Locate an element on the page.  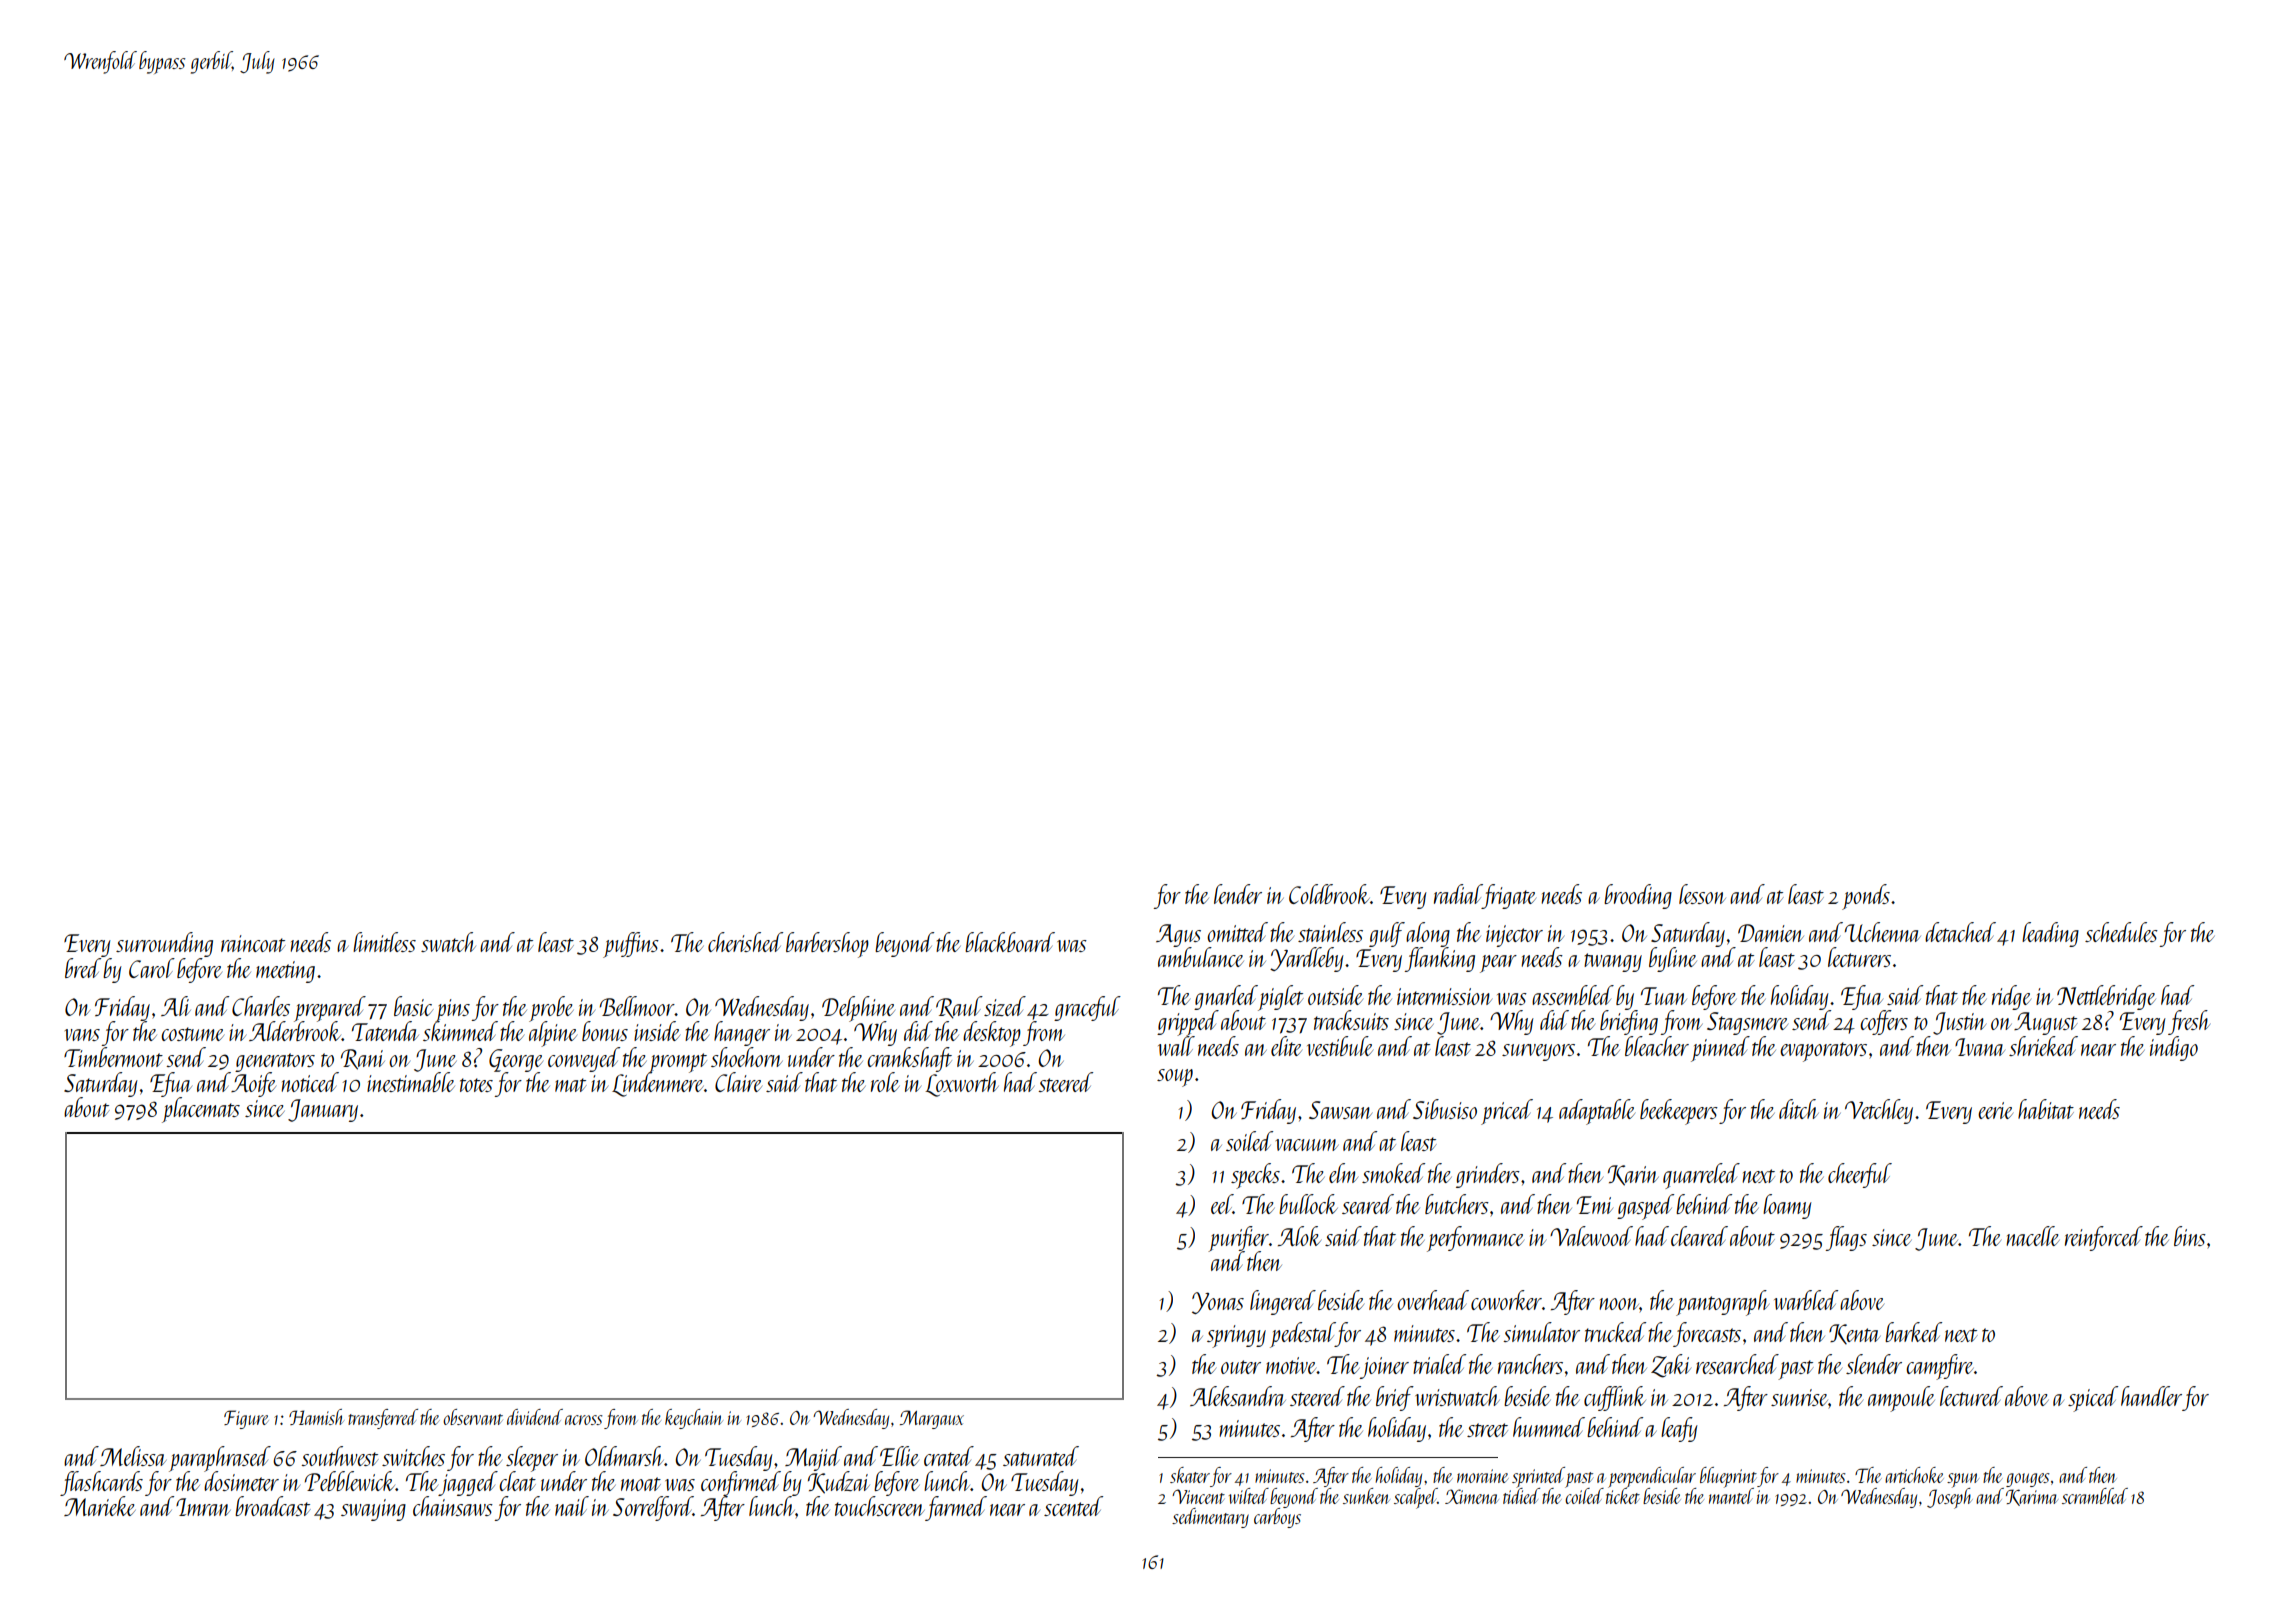
Hamish is located at coordinates (316, 1417).
